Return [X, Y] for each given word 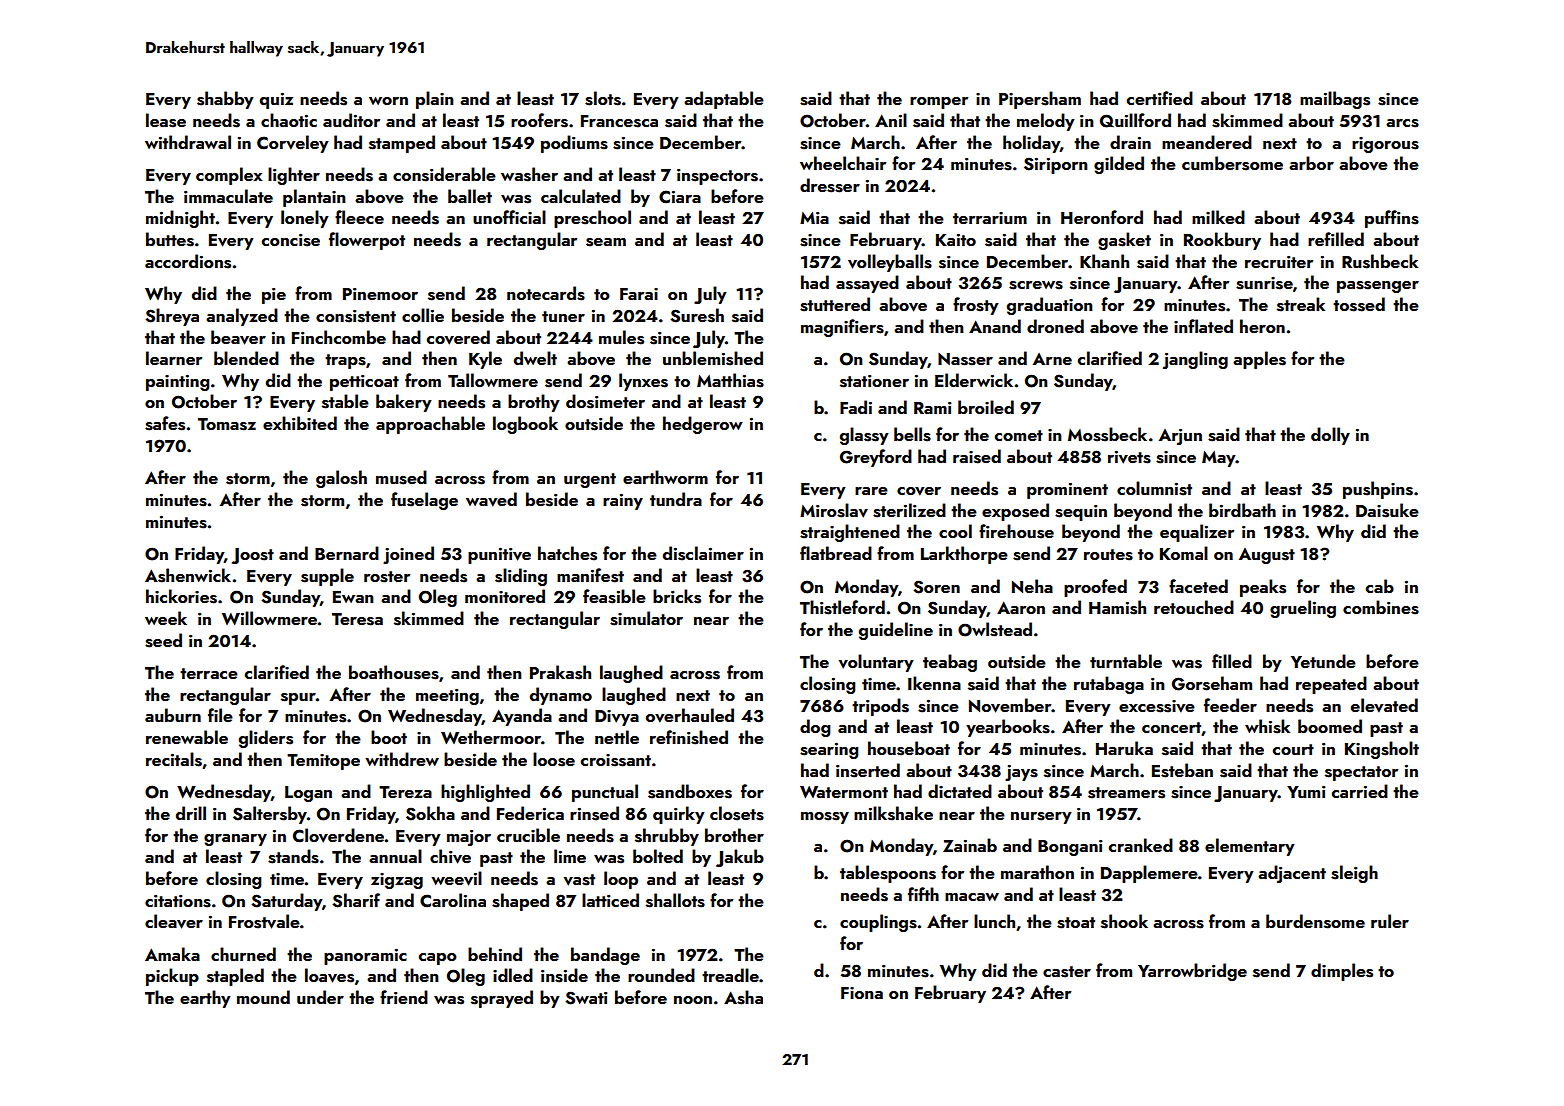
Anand [995, 326]
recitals [174, 759]
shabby [225, 100]
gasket [1124, 241]
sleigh [1354, 874]
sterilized [909, 510]
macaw [972, 897]
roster [387, 577]
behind [495, 954]
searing [829, 751]
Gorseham [1212, 683]
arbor [1311, 163]
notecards [546, 293]
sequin [1081, 513]
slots [603, 98]
